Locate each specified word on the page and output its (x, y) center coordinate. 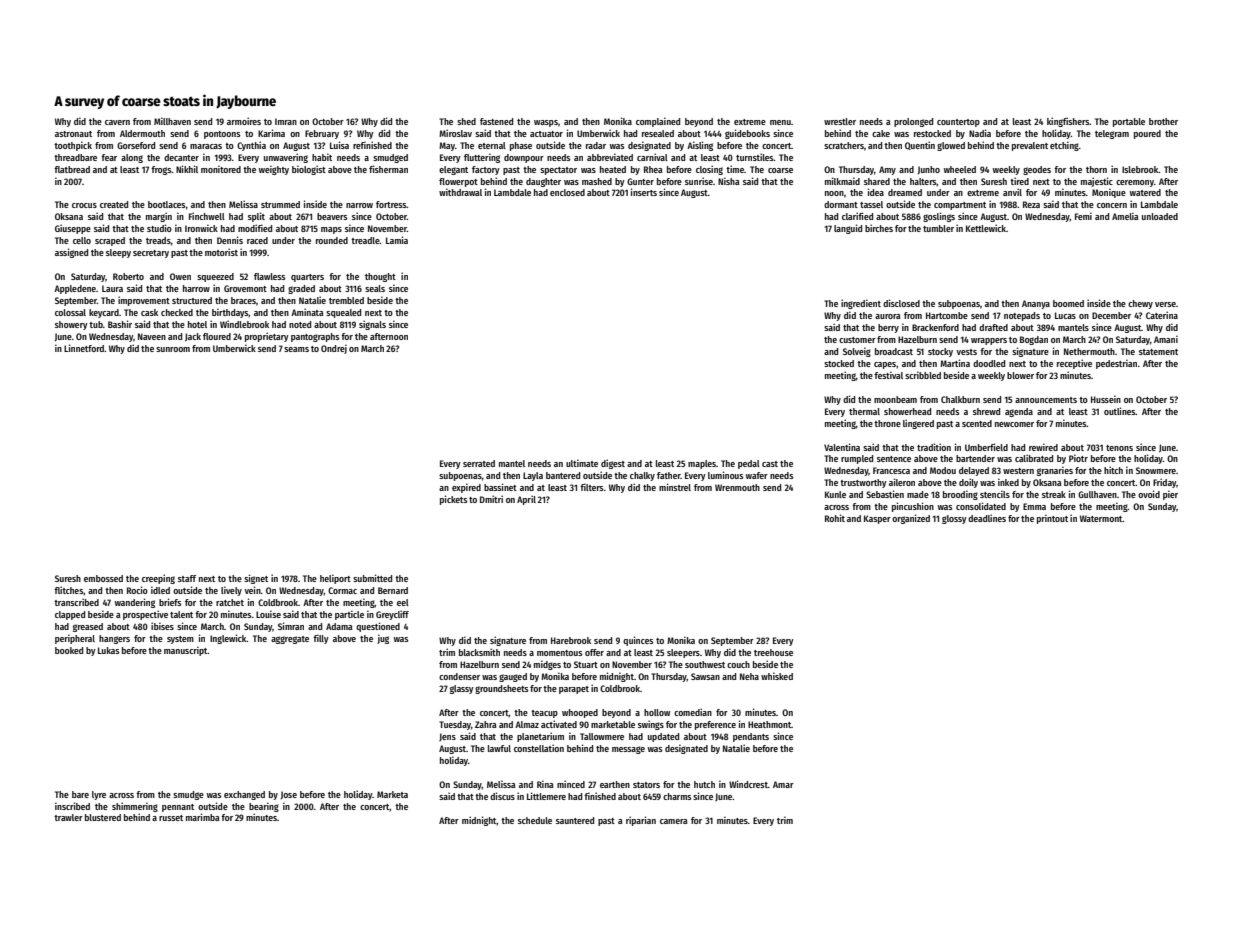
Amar (783, 784)
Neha (749, 676)
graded (301, 289)
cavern (117, 122)
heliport (335, 579)
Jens (447, 737)
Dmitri (491, 499)
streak (1054, 494)
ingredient (861, 304)
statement (1158, 352)
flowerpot (458, 182)
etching (1064, 146)
